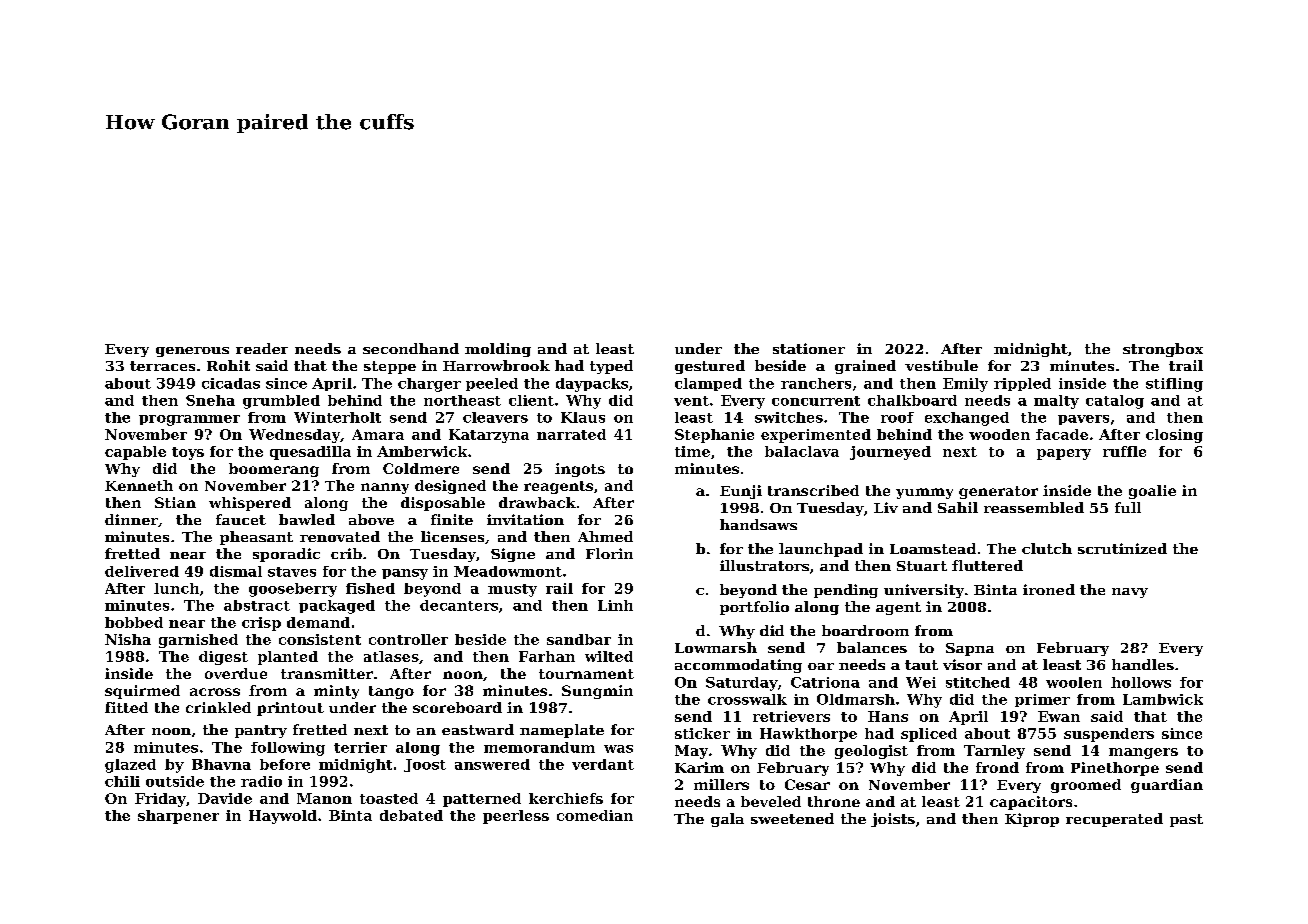 The height and width of the screenshot is (924, 1308). What do you see at coordinates (130, 766) in the screenshot?
I see `glazed` at bounding box center [130, 766].
